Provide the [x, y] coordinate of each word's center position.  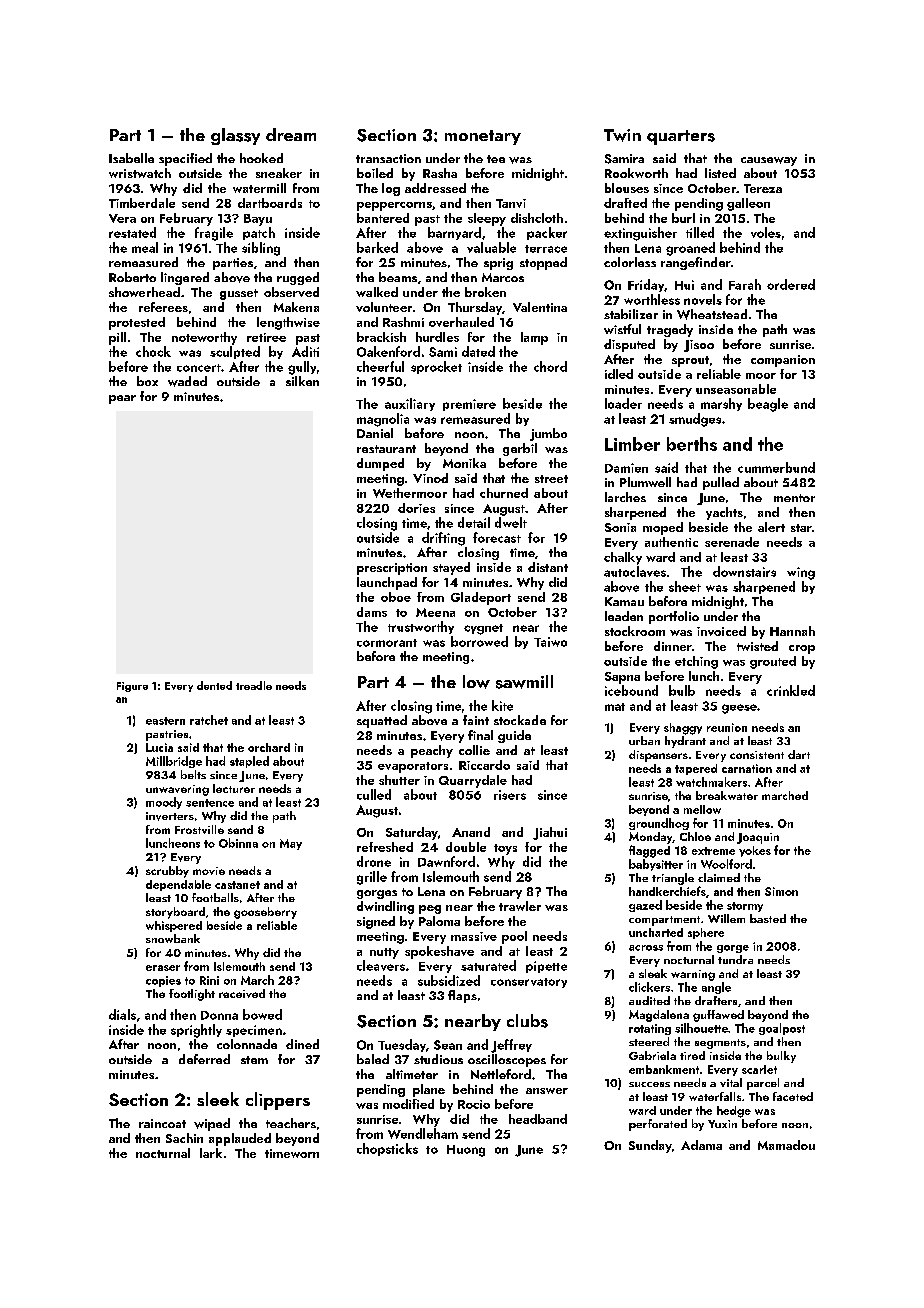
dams [372, 612]
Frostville [199, 829]
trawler [520, 906]
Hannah [792, 631]
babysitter [656, 865]
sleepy [487, 219]
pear [122, 399]
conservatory [529, 983]
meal [145, 247]
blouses [627, 188]
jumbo [548, 434]
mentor [794, 498]
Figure [132, 687]
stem [254, 1060]
